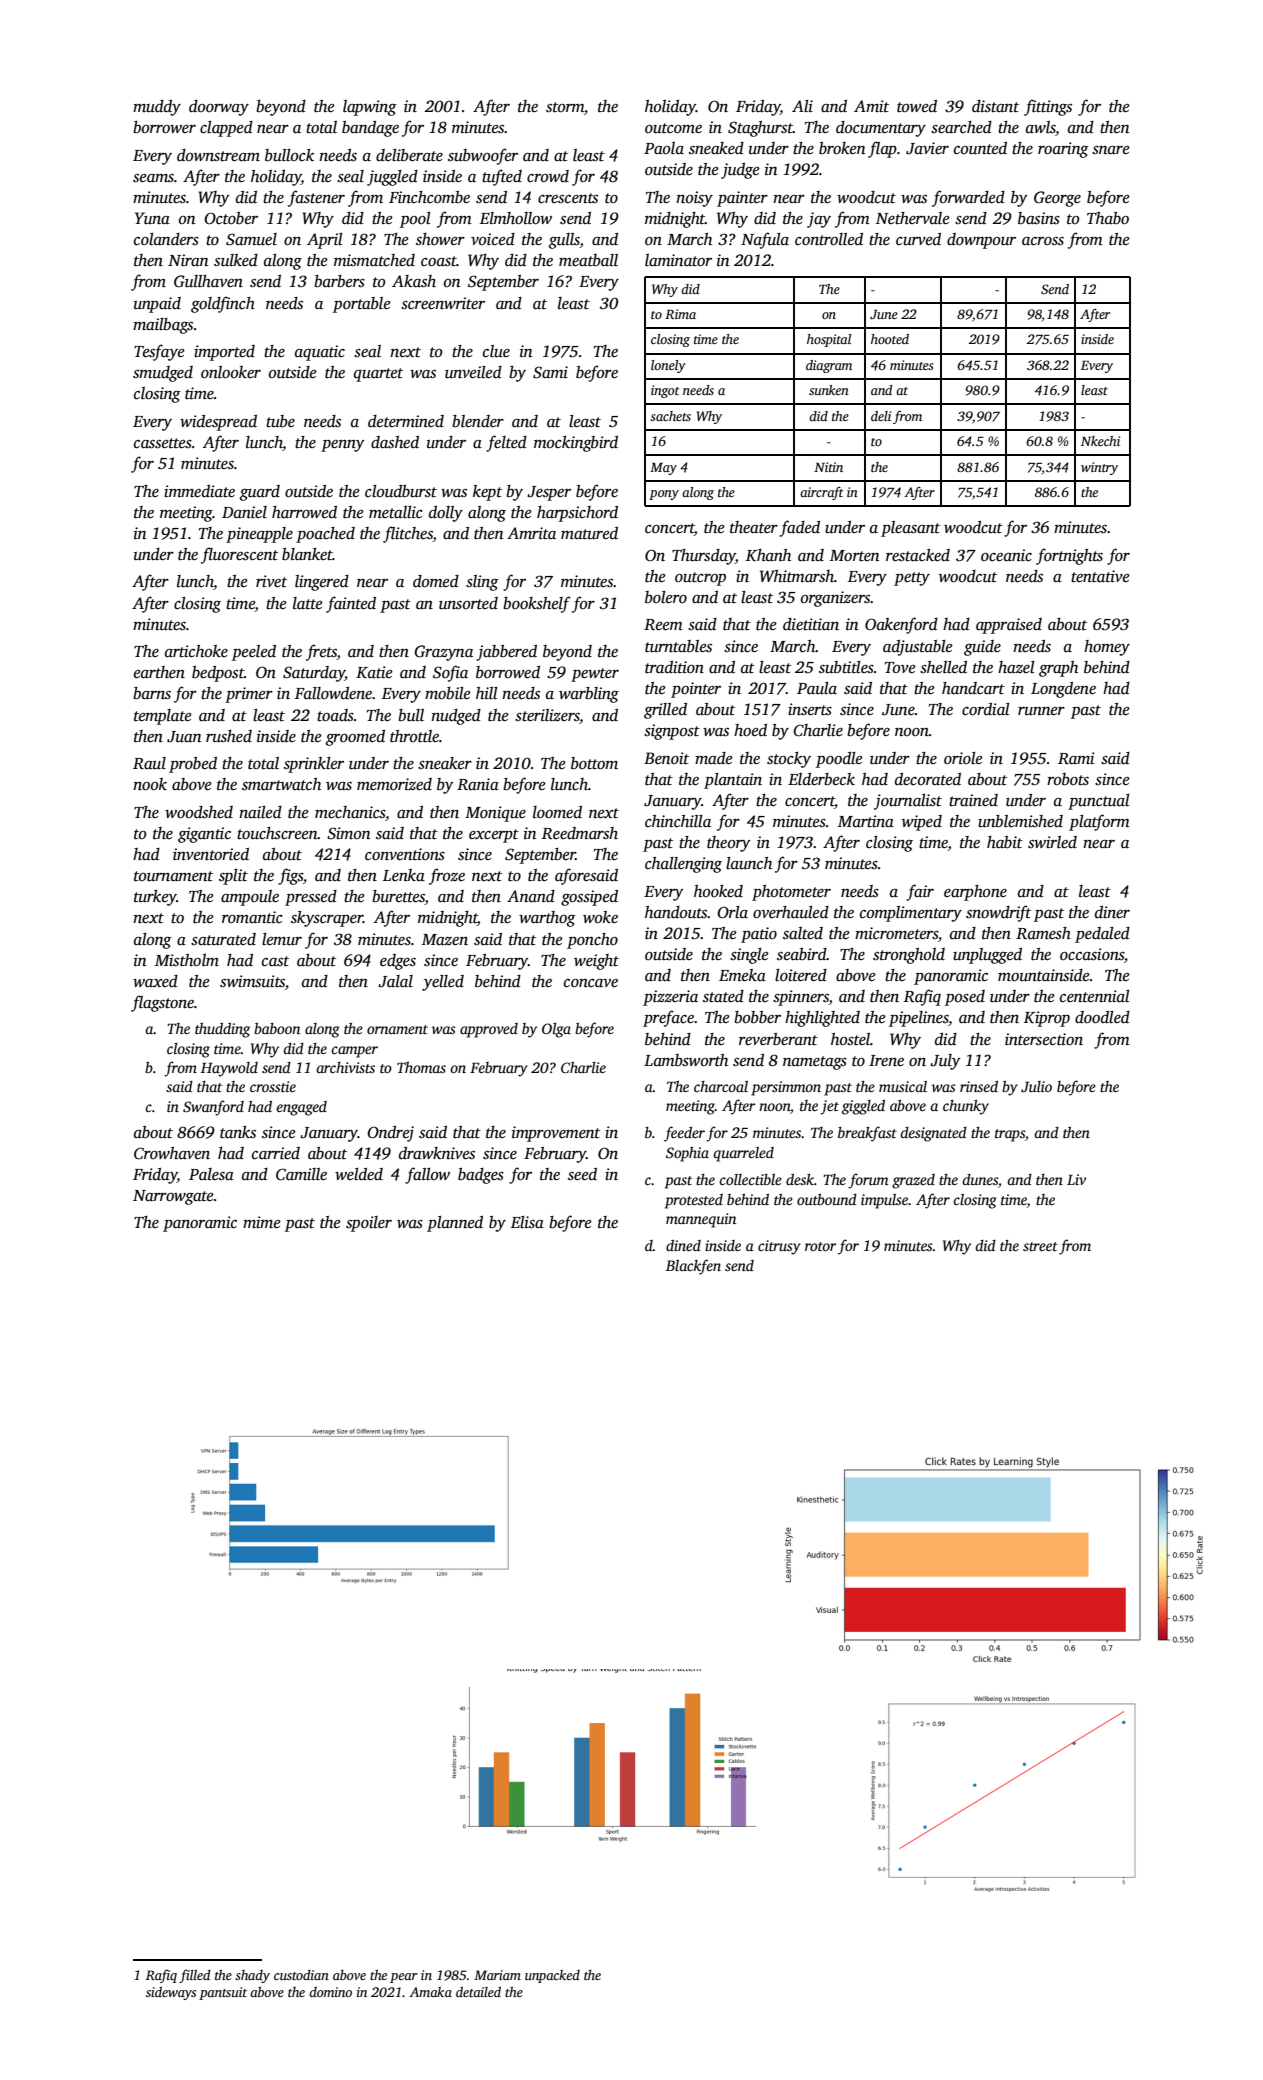 Image resolution: width=1263 pixels, height=2080 pixels. Describe the element at coordinates (527, 1222) in the page. I see `Elisa` at that location.
